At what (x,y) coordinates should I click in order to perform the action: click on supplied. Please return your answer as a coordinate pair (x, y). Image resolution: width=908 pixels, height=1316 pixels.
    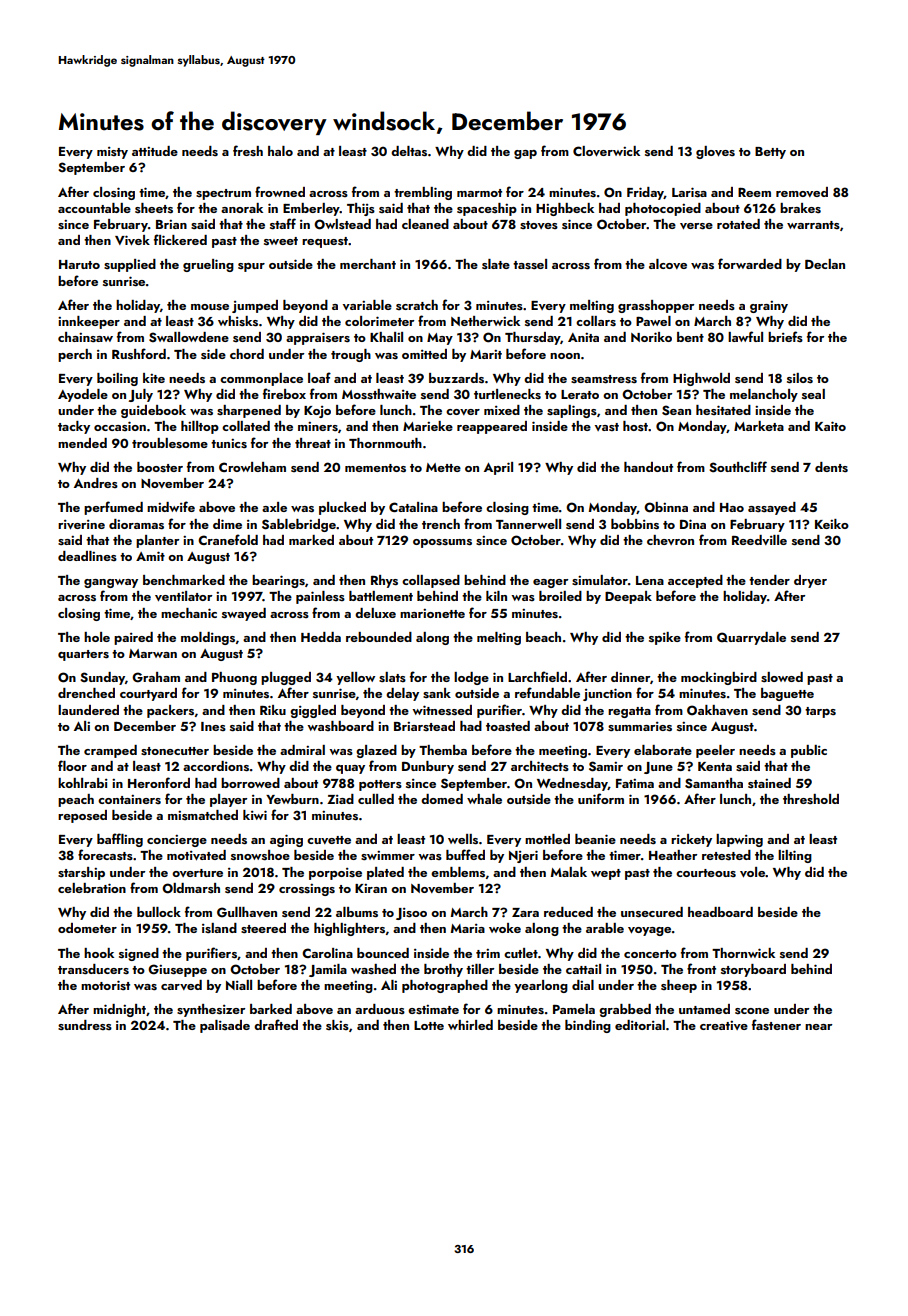
    Looking at the image, I should click on (130, 265).
